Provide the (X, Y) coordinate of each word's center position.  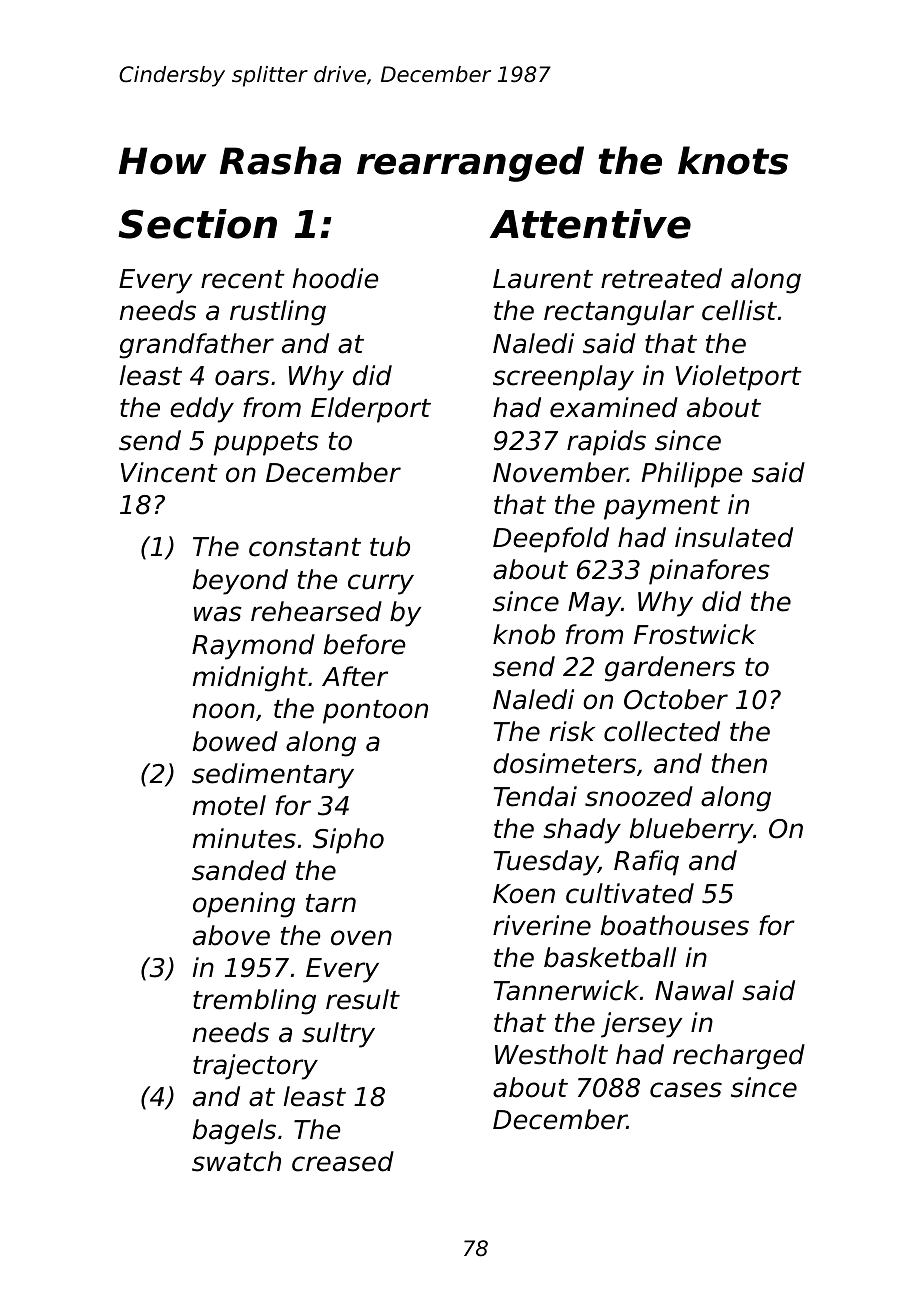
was (218, 614)
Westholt (551, 1054)
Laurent (543, 279)
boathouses (675, 925)
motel (229, 805)
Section (198, 224)
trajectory (255, 1067)
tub (390, 546)
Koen (524, 894)
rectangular (619, 313)
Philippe (692, 475)
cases (686, 1090)
